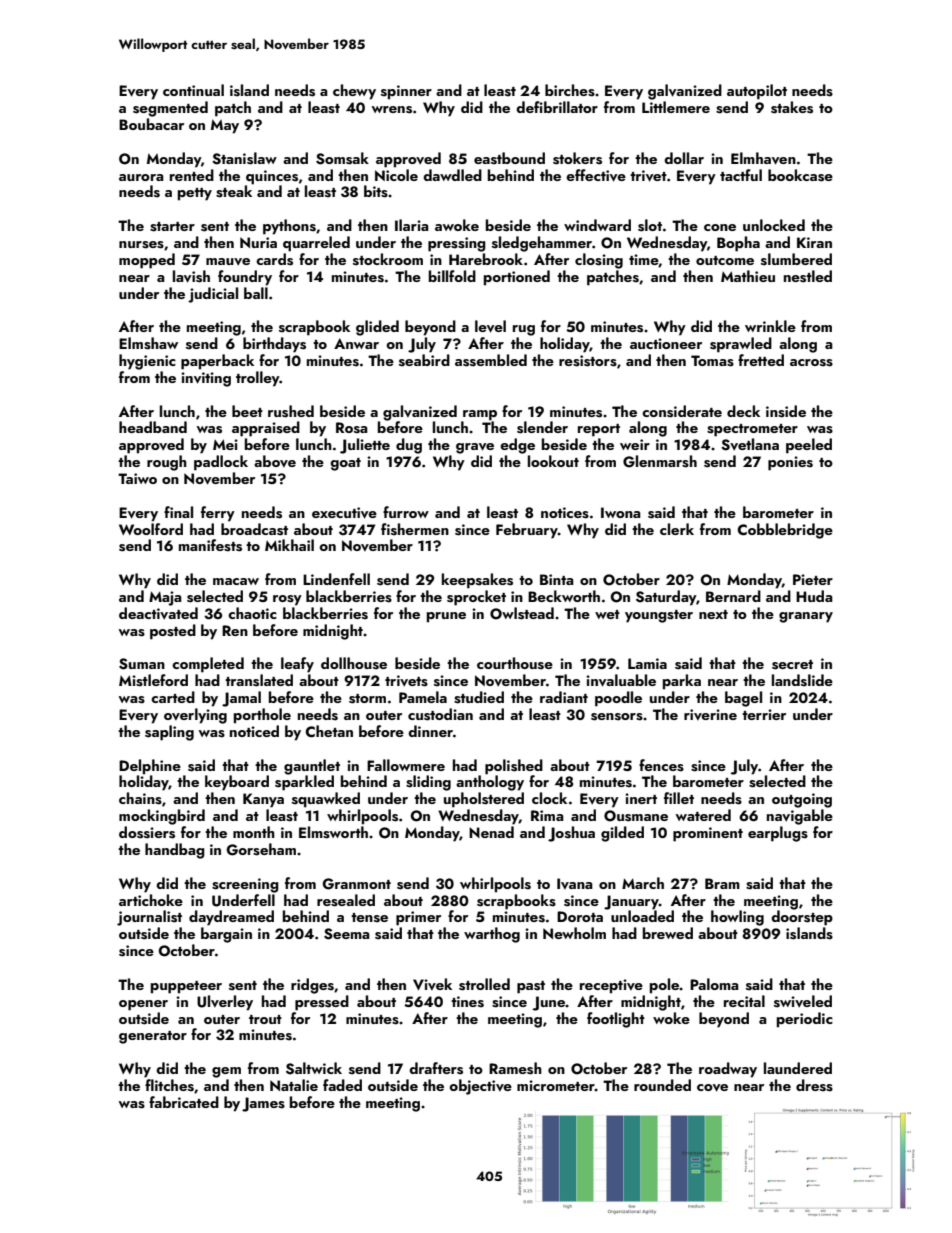 This screenshot has width=952, height=1233. What do you see at coordinates (170, 109) in the screenshot?
I see `segmented` at bounding box center [170, 109].
